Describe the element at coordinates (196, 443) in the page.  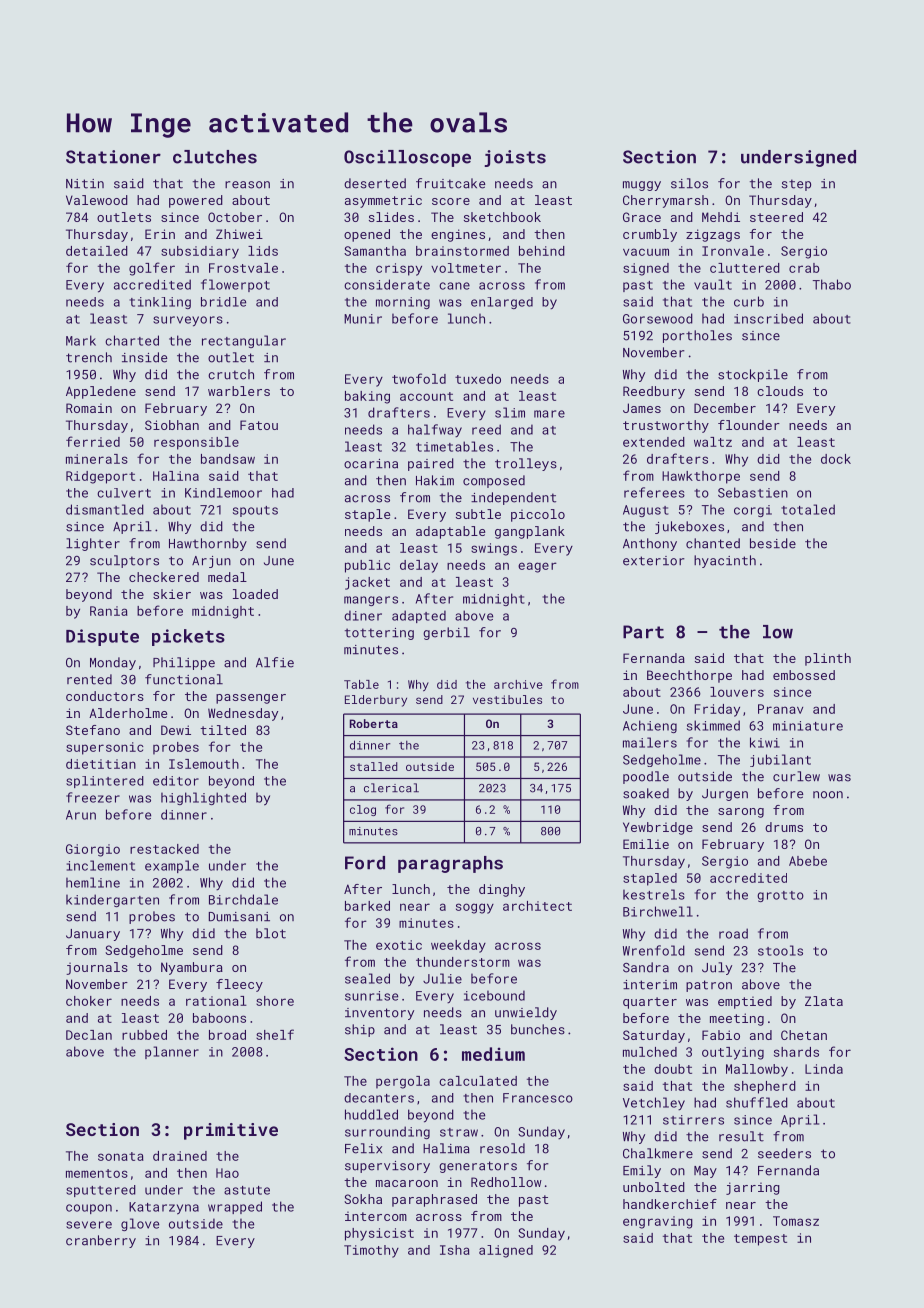
I see `responsible` at that location.
